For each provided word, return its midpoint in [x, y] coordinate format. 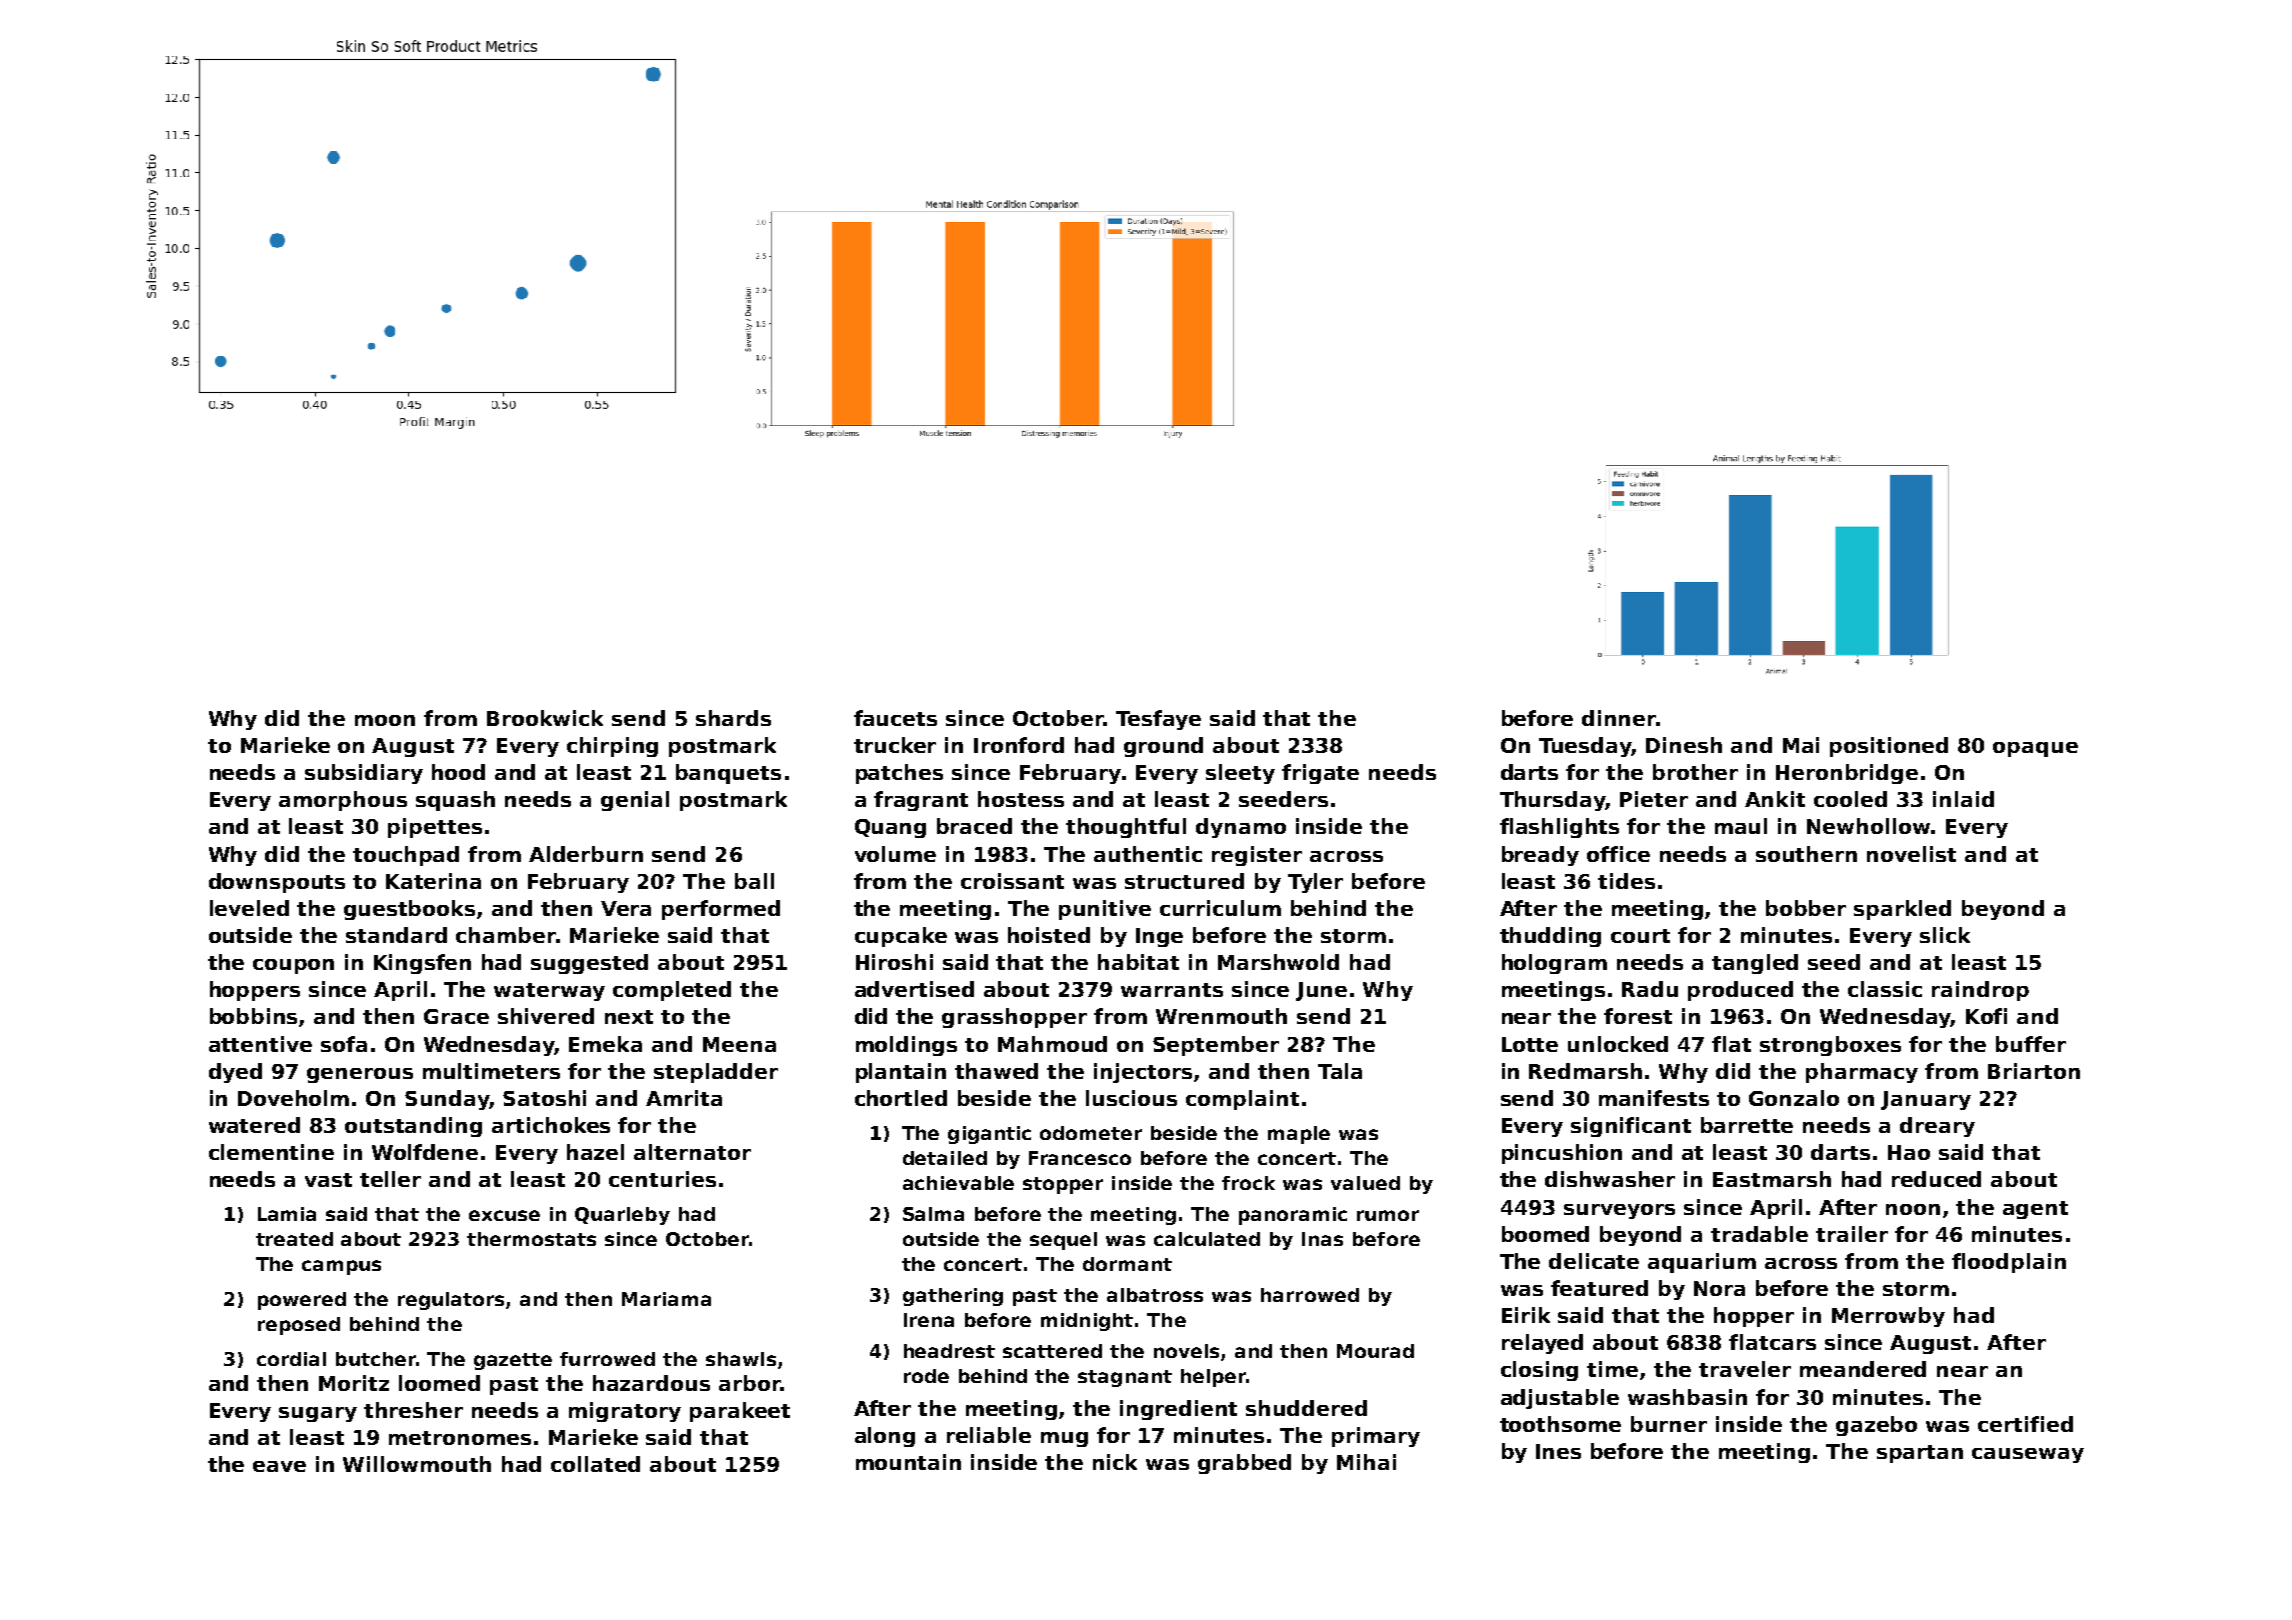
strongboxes [1830, 1046]
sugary [318, 1414]
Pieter [1654, 799]
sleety [1240, 774]
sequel [1063, 1241]
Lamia [287, 1214]
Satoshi [544, 1098]
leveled [249, 908]
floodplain [2009, 1263]
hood [458, 772]
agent [2035, 1210]
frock [1248, 1183]
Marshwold [1278, 962]
